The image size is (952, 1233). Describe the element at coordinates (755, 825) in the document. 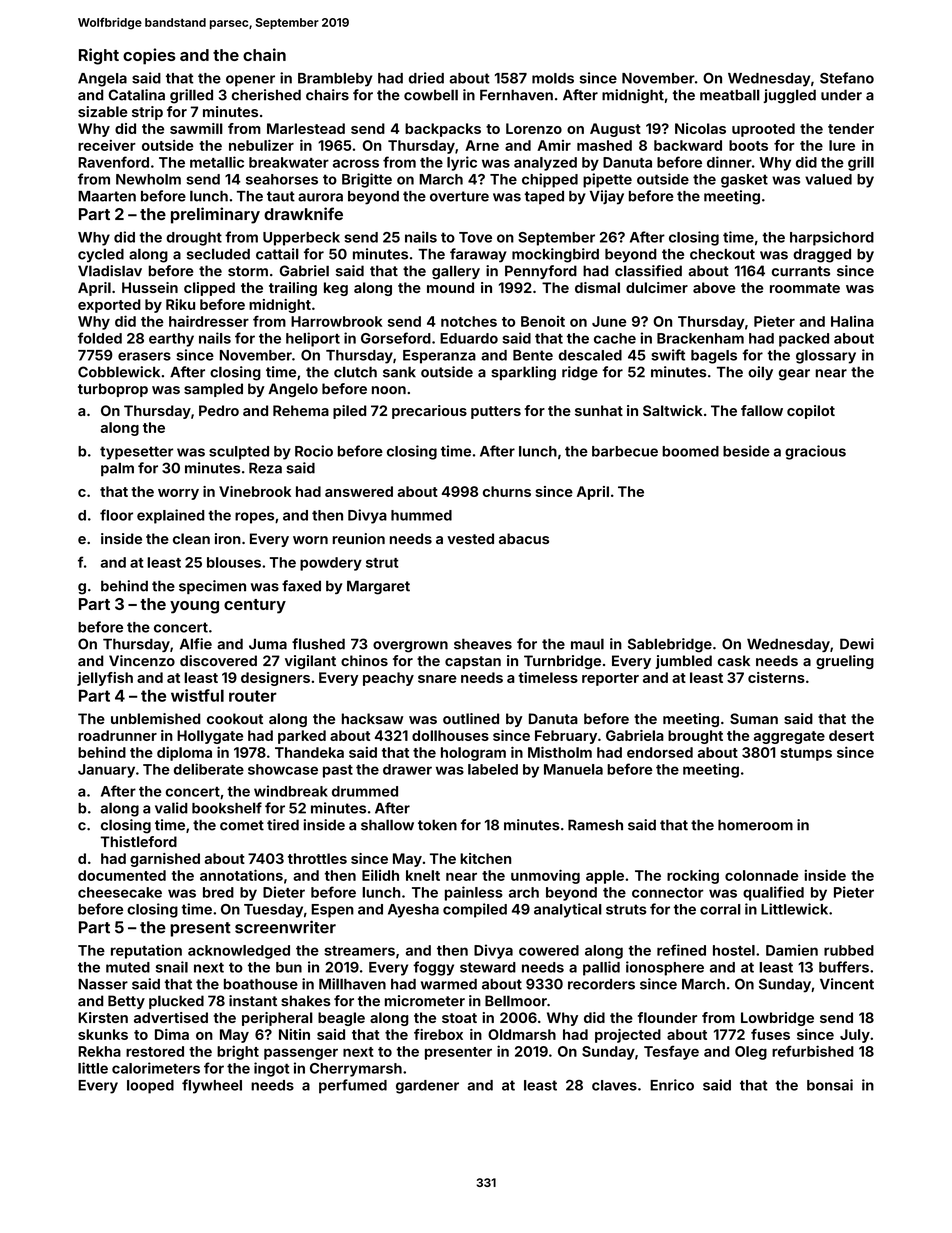

I see `homeroom` at that location.
